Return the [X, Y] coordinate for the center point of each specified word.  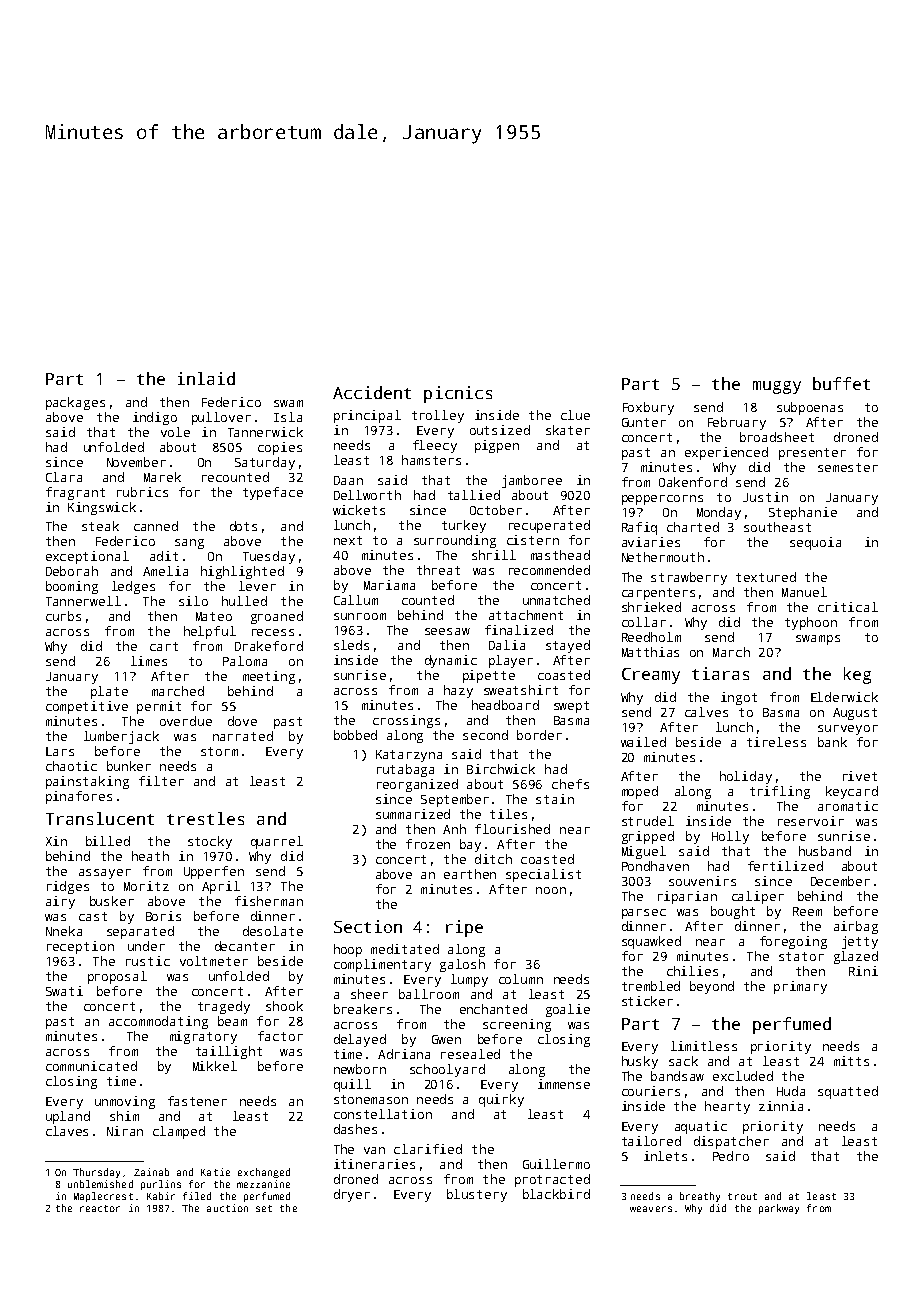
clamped [179, 1132]
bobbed [355, 735]
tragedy [224, 1007]
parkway [779, 1209]
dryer [352, 1195]
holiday [746, 777]
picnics [458, 394]
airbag [856, 927]
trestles [205, 818]
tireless [776, 742]
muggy [777, 387]
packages [75, 403]
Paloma [245, 661]
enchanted [493, 1009]
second [485, 735]
